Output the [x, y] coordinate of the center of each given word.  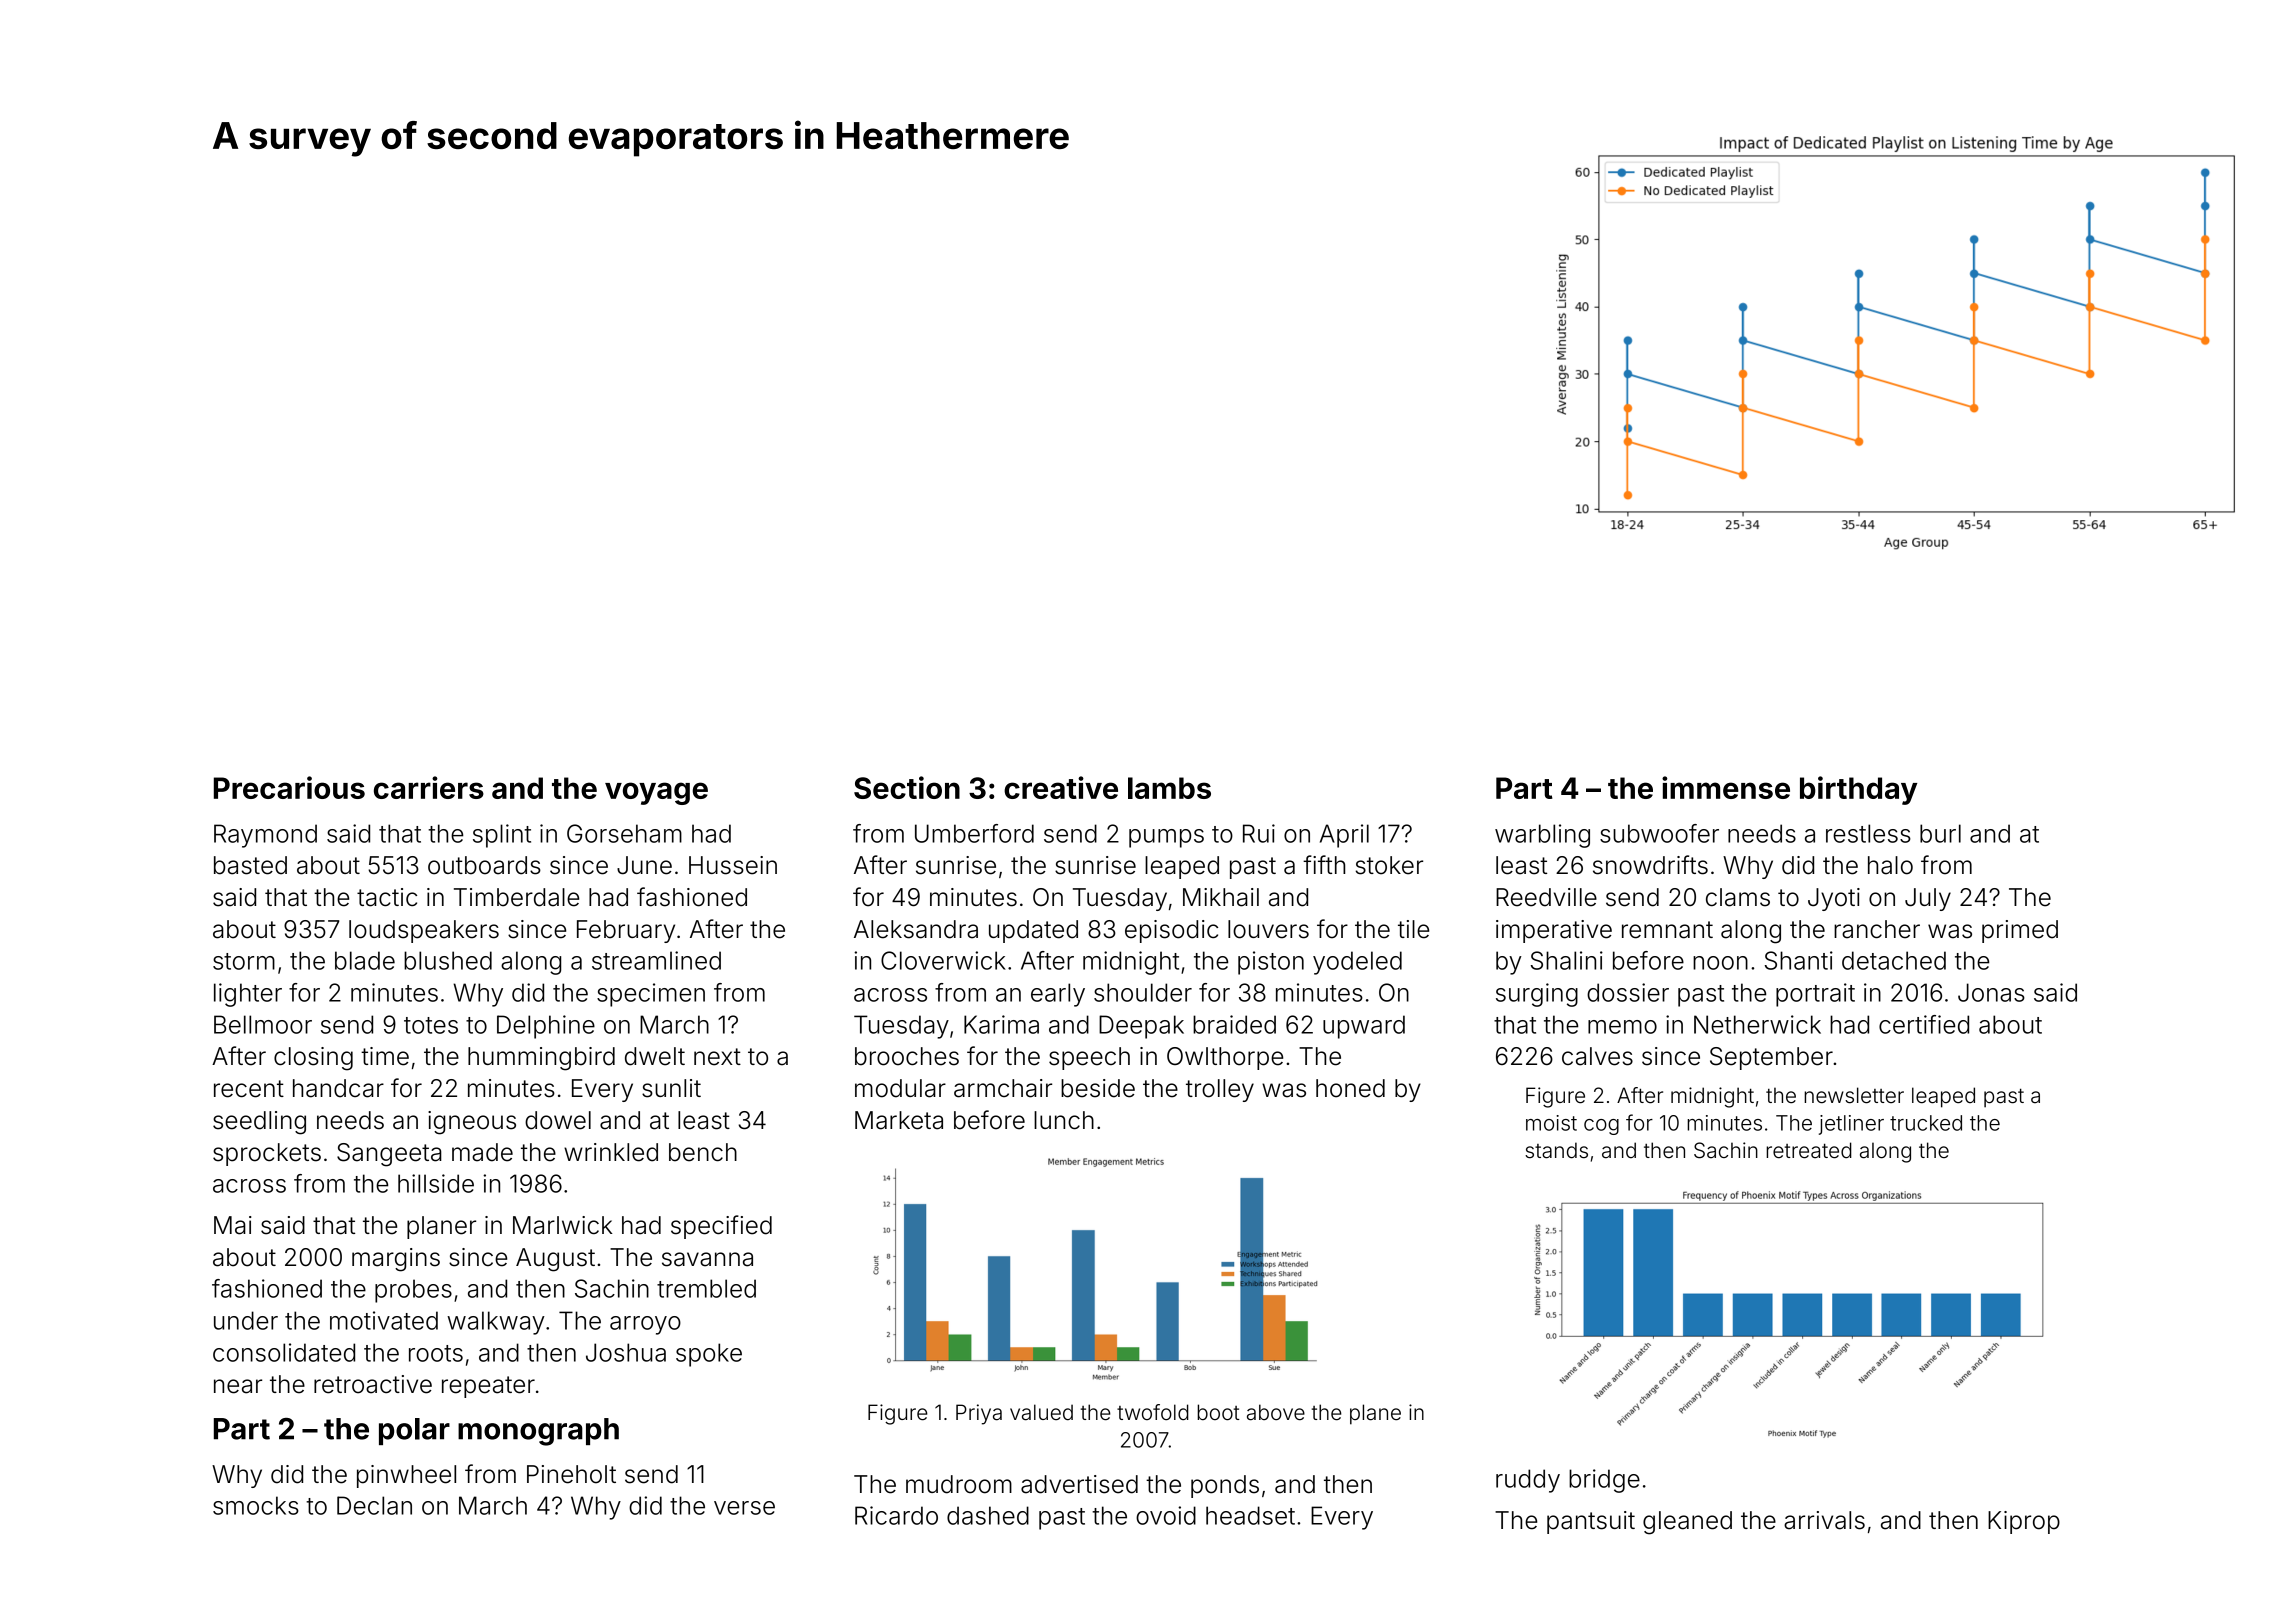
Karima [1001, 1024]
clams [1738, 897]
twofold [1153, 1412]
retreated [1809, 1150]
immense [1726, 787]
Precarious [289, 787]
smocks [256, 1505]
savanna [707, 1259]
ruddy [1528, 1481]
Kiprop [2024, 1522]
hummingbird [541, 1059]
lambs [1169, 788]
